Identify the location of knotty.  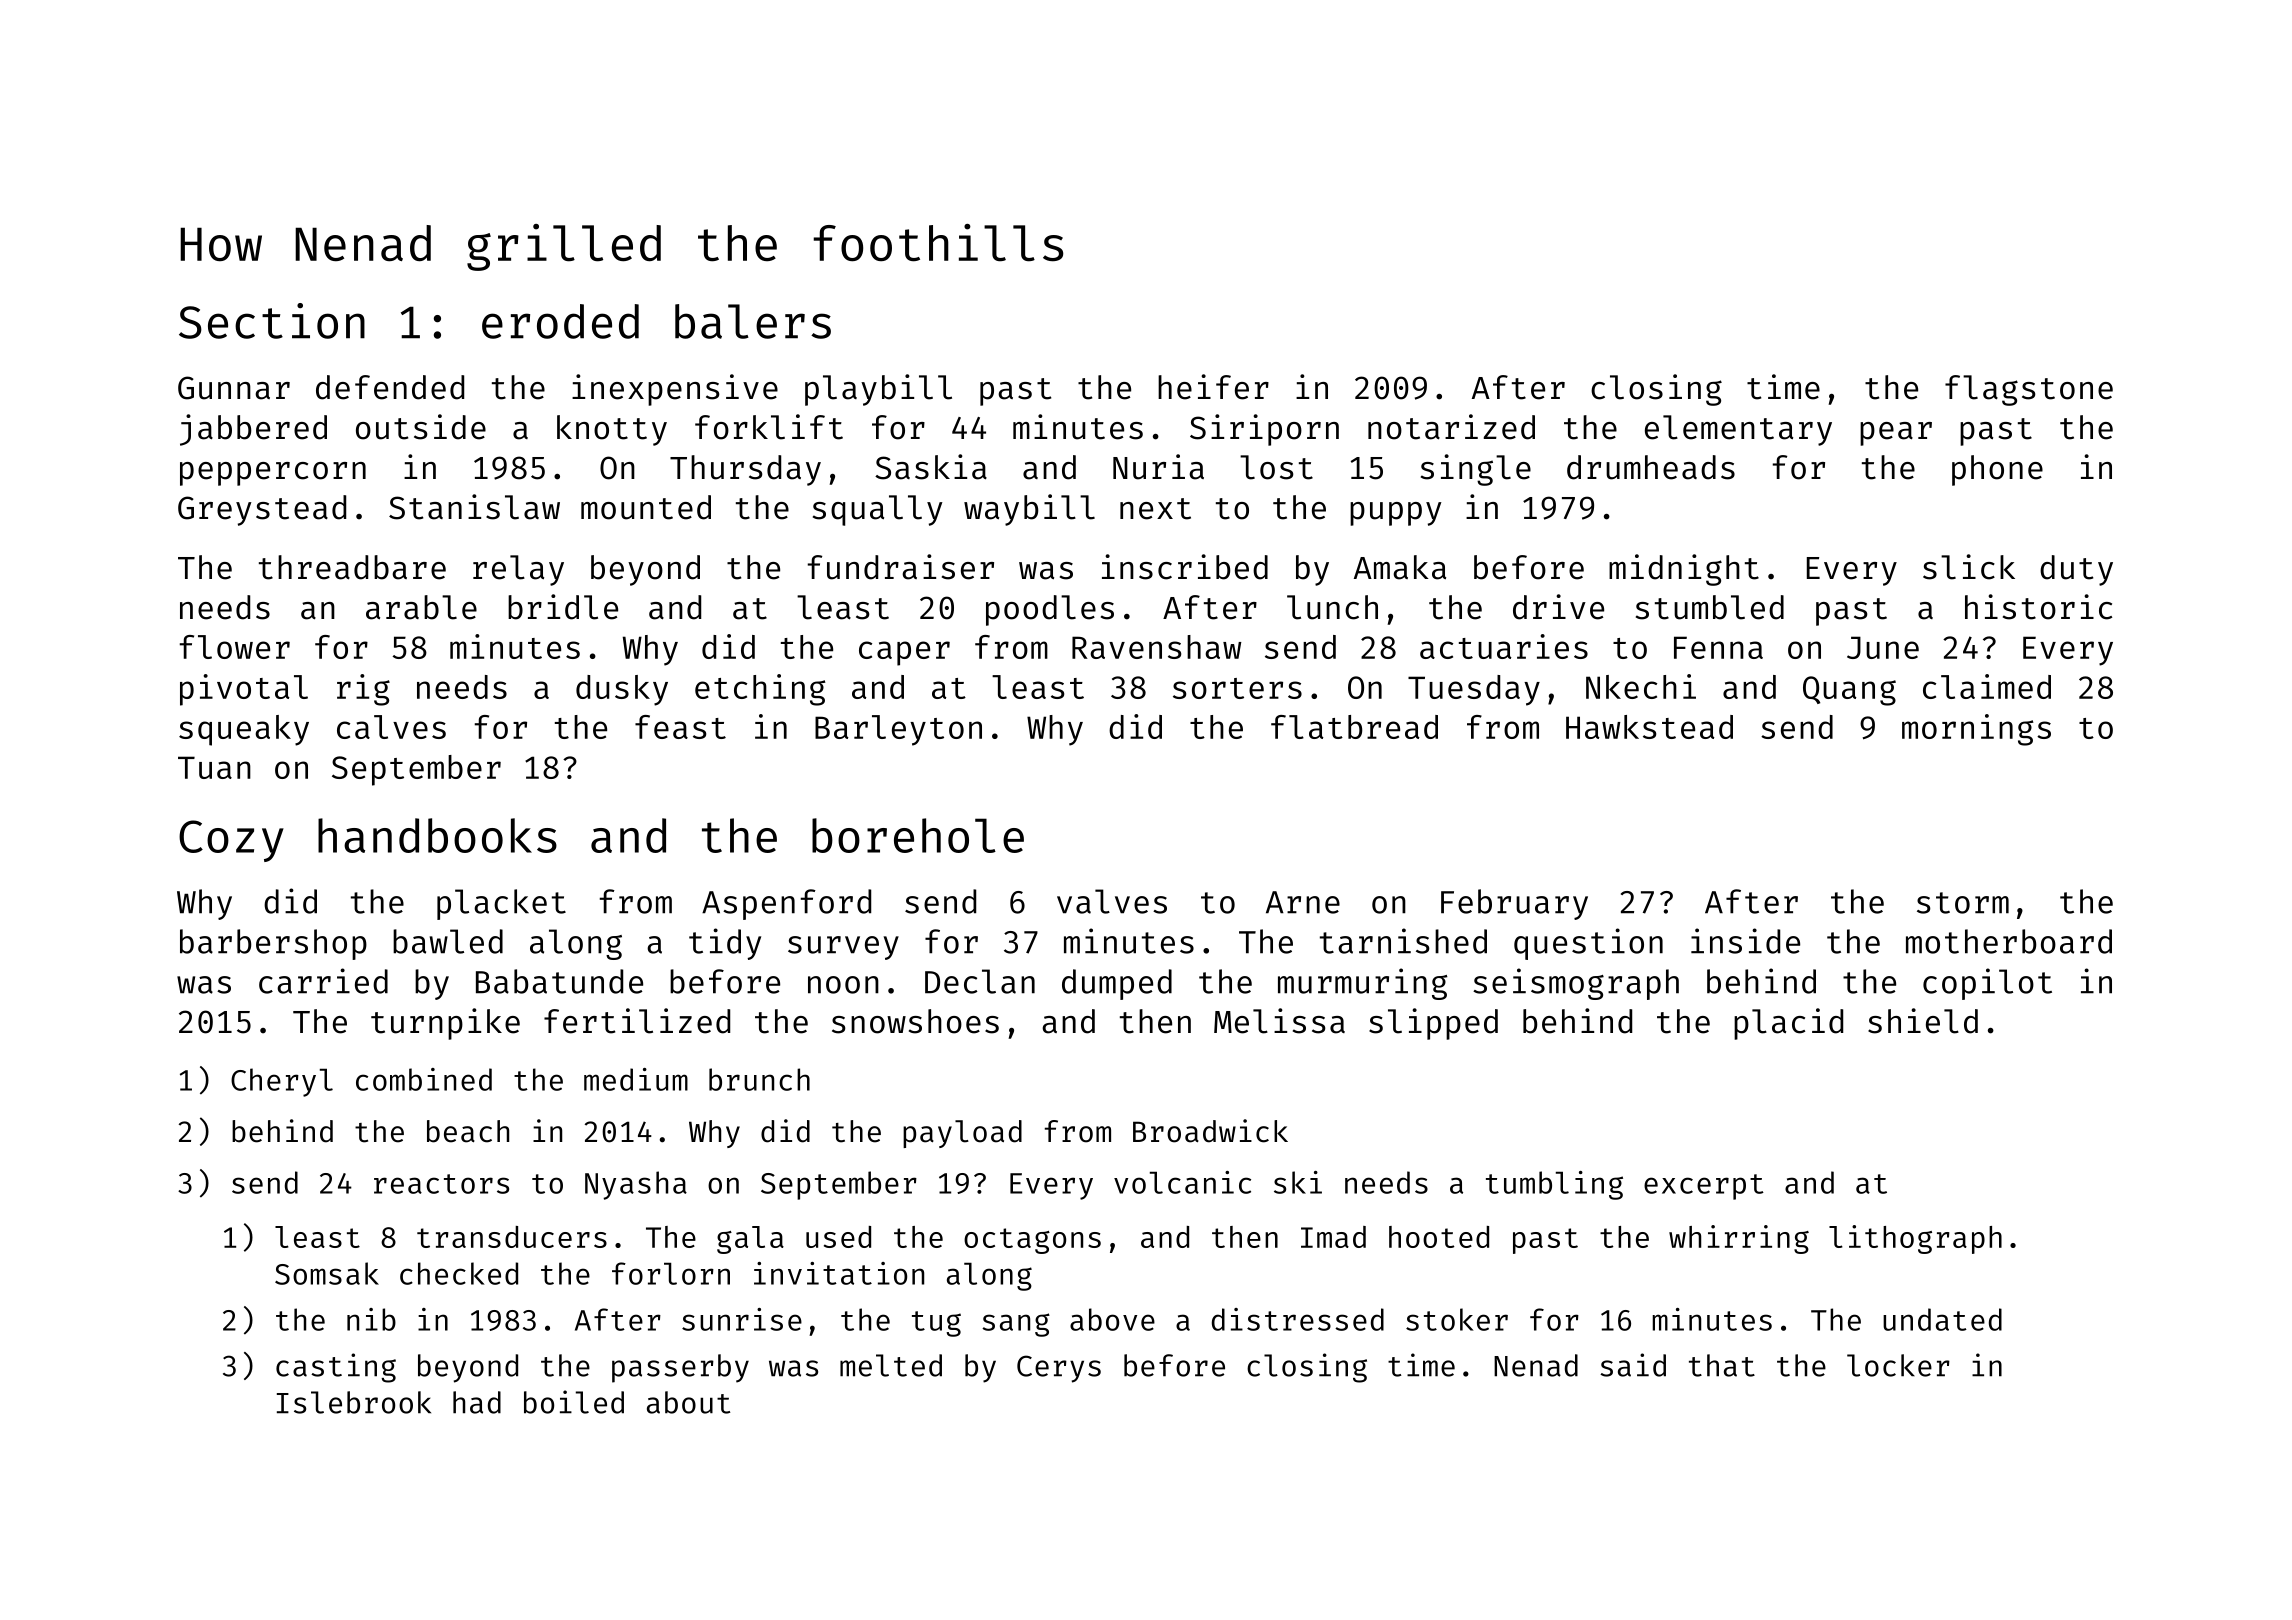
(612, 430).
